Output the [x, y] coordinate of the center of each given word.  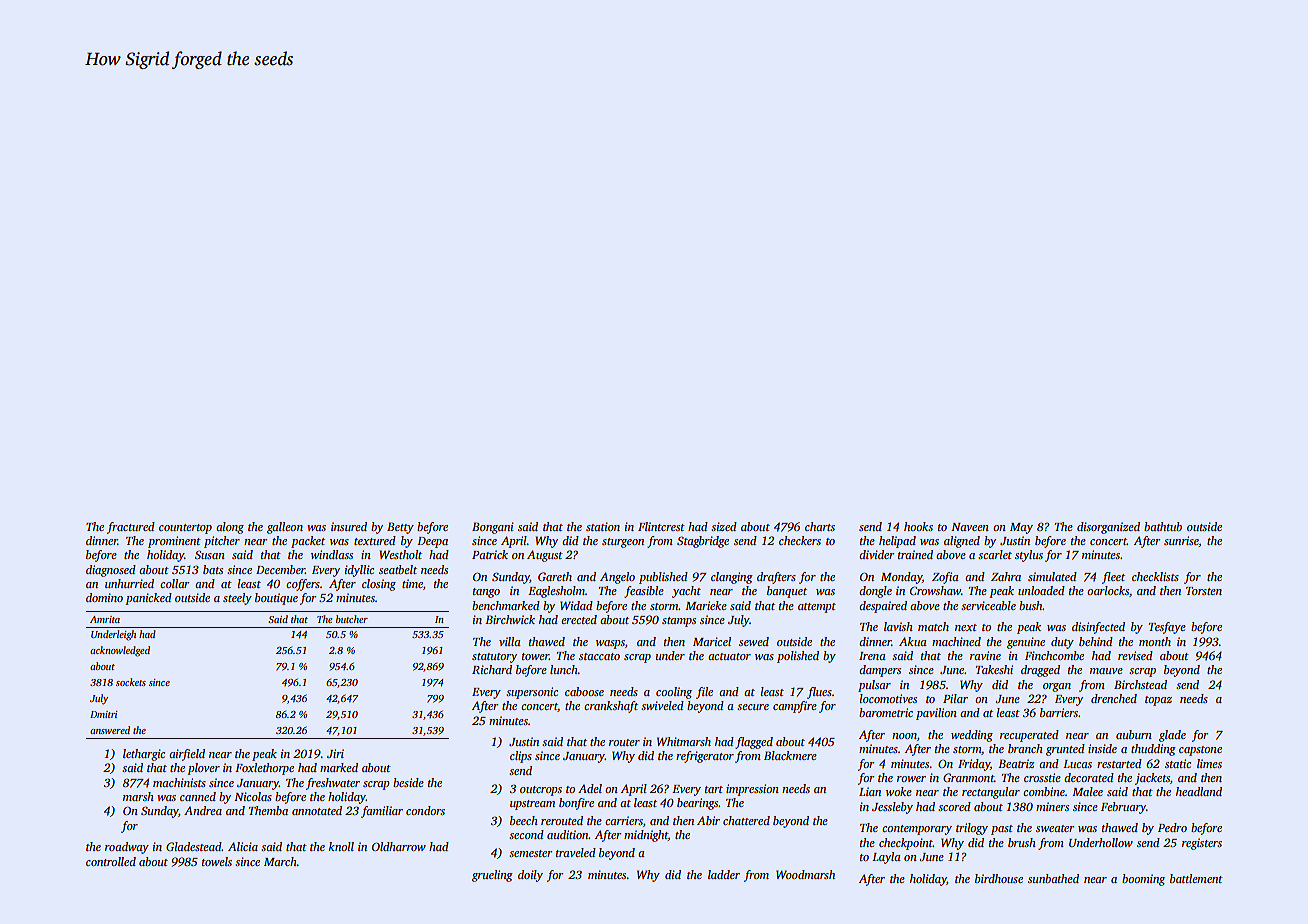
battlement [1196, 878]
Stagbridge [703, 542]
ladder [724, 874]
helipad [897, 542]
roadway [127, 848]
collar [174, 583]
